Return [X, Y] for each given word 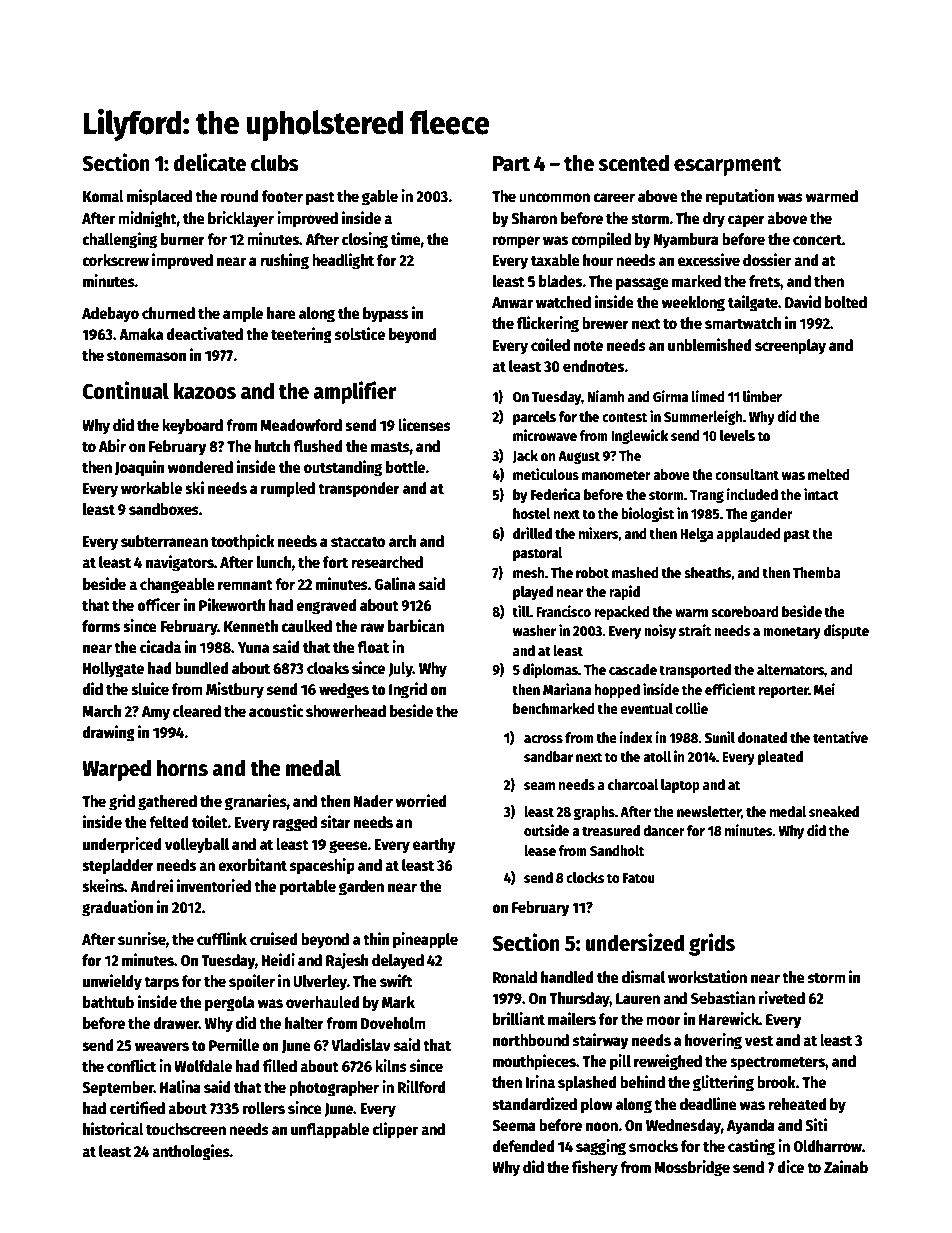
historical [113, 1129]
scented [633, 163]
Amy [156, 713]
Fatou [639, 878]
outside [546, 830]
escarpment [727, 166]
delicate [210, 162]
